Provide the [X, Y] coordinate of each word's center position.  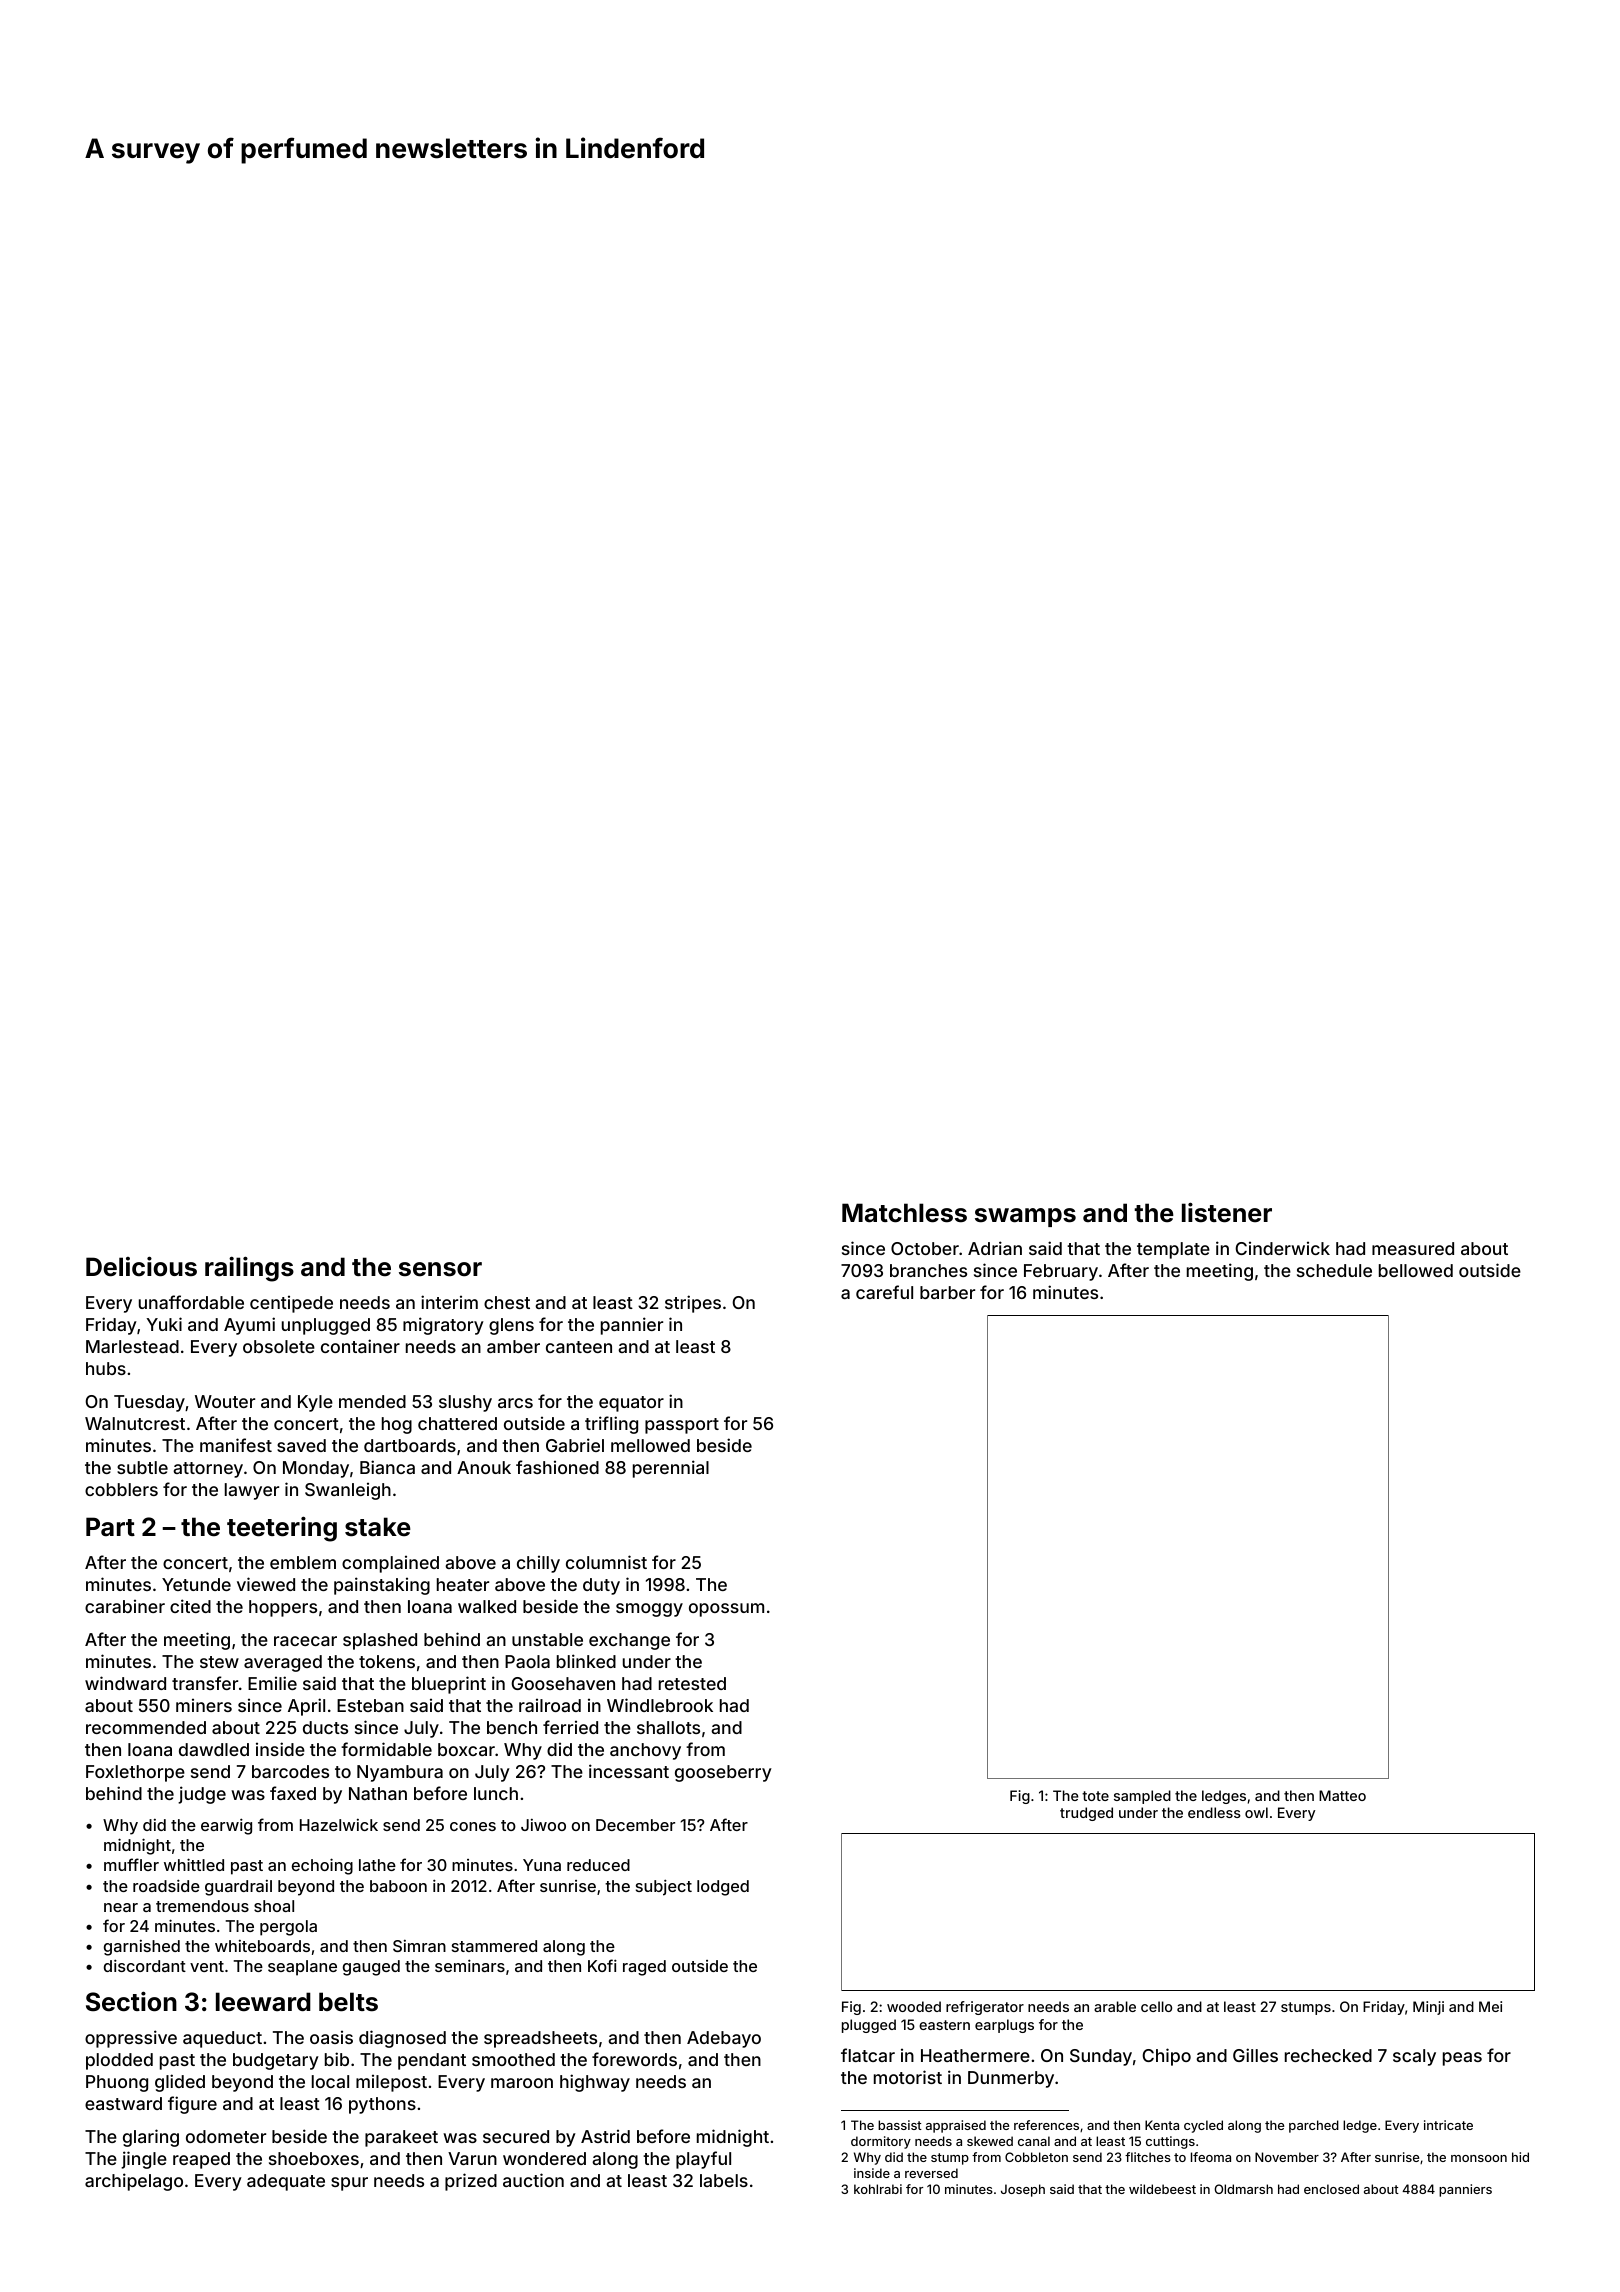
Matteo [1342, 1795]
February [1061, 1272]
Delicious [141, 1266]
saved [301, 1445]
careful [884, 1292]
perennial [671, 1469]
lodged [723, 1888]
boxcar [466, 1749]
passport [682, 1426]
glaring [151, 2138]
